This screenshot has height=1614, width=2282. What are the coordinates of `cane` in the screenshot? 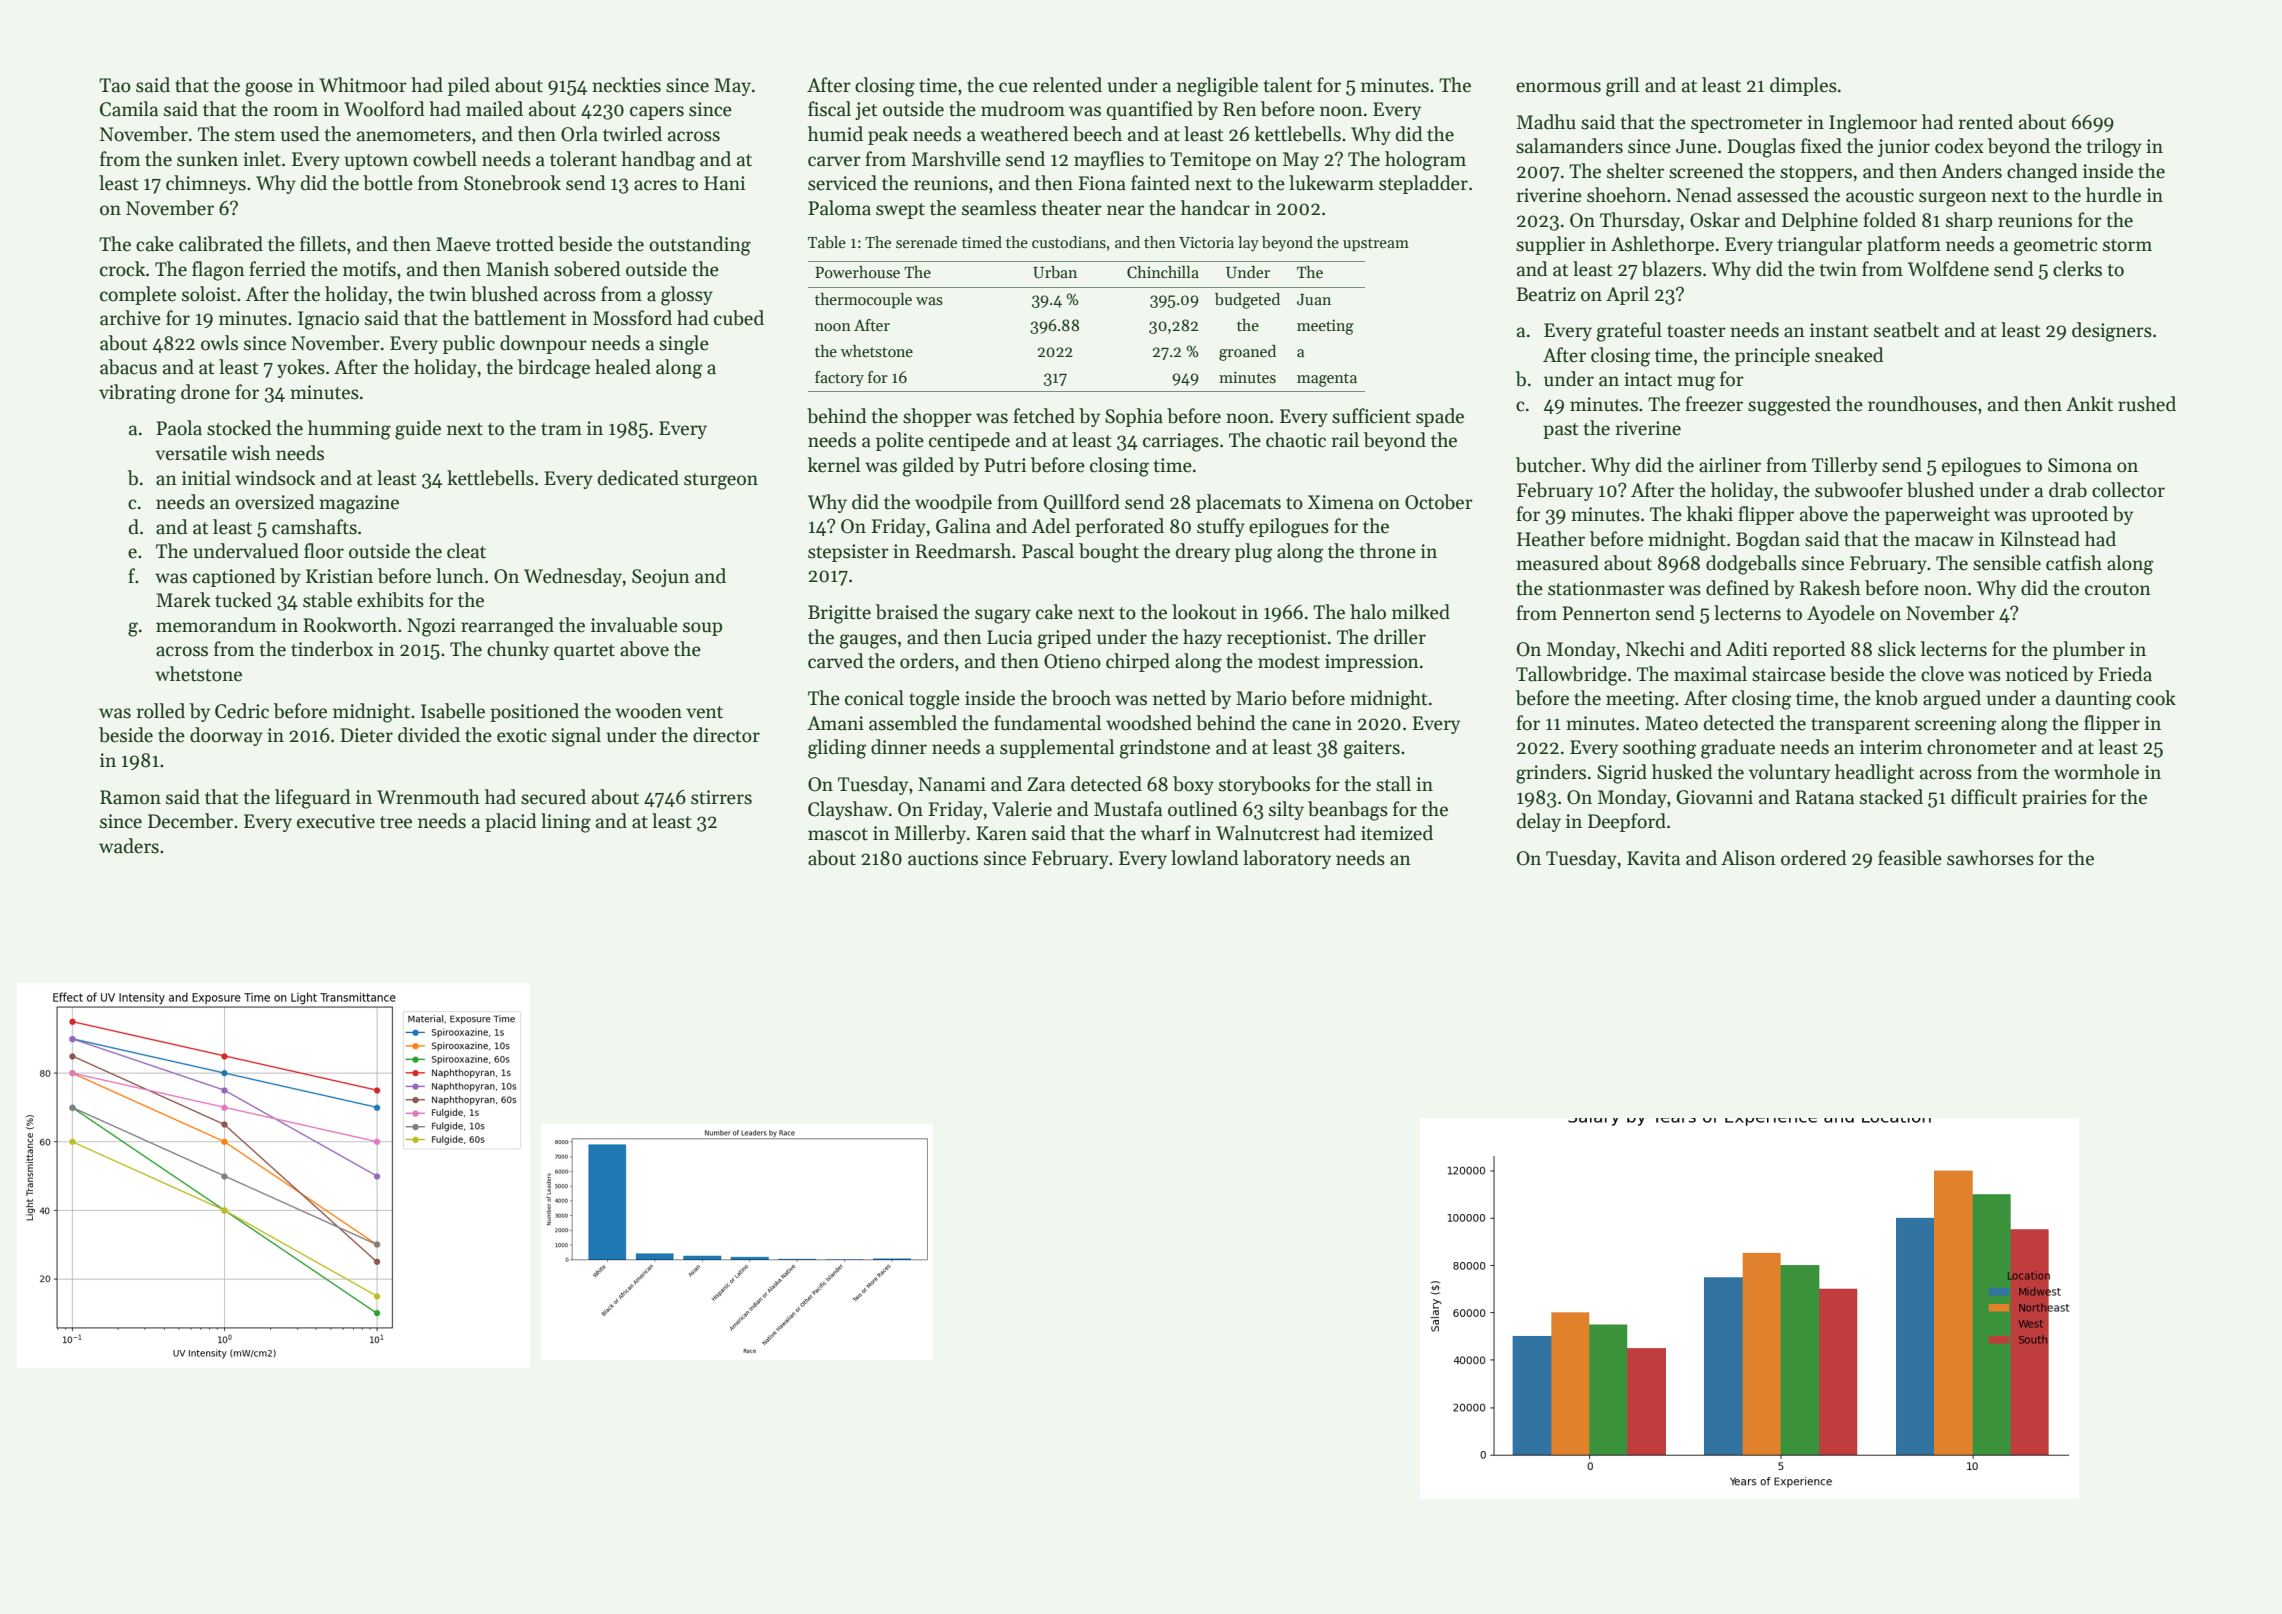 It's located at (1311, 725).
